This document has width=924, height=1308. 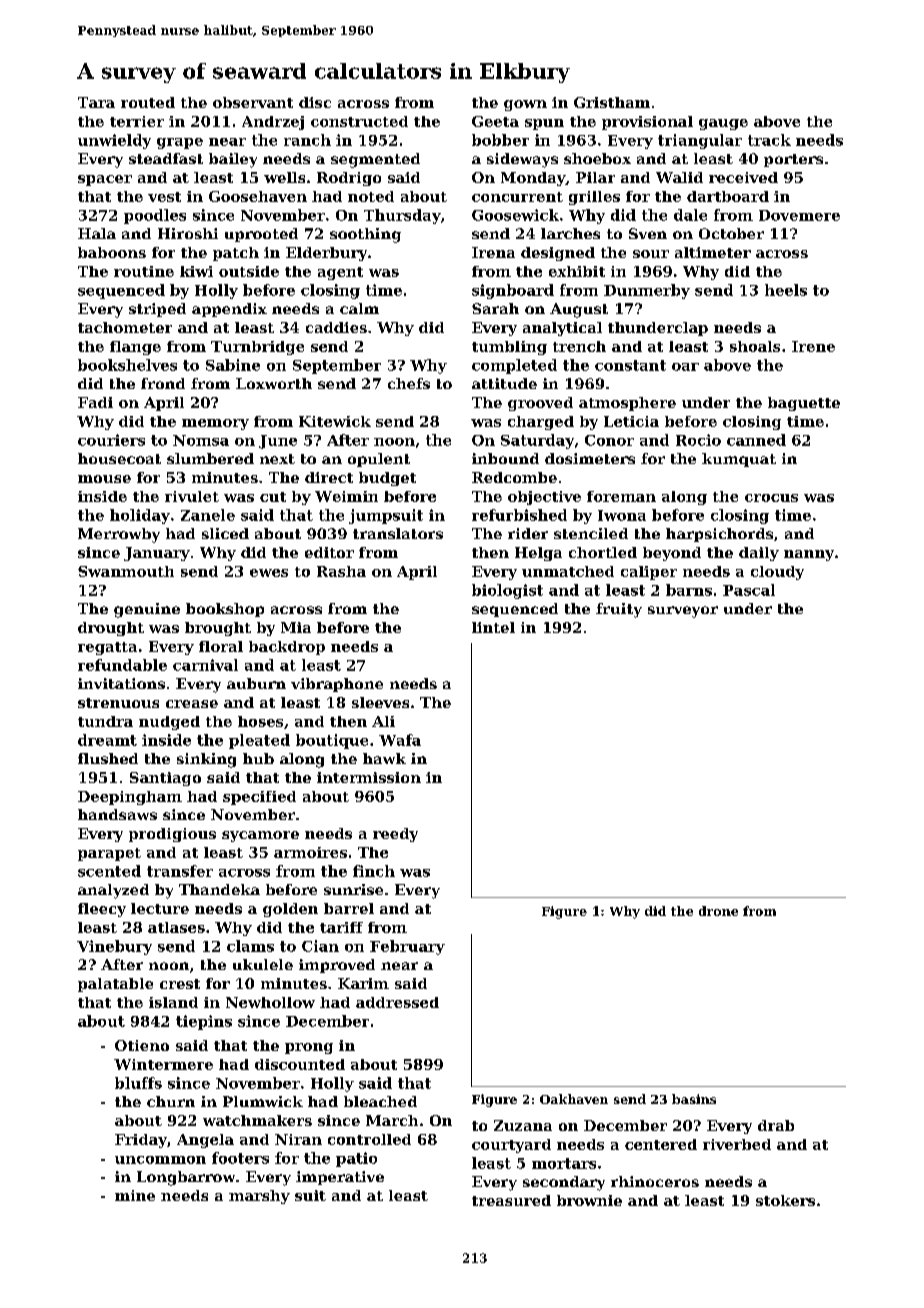 I want to click on spun, so click(x=544, y=124).
